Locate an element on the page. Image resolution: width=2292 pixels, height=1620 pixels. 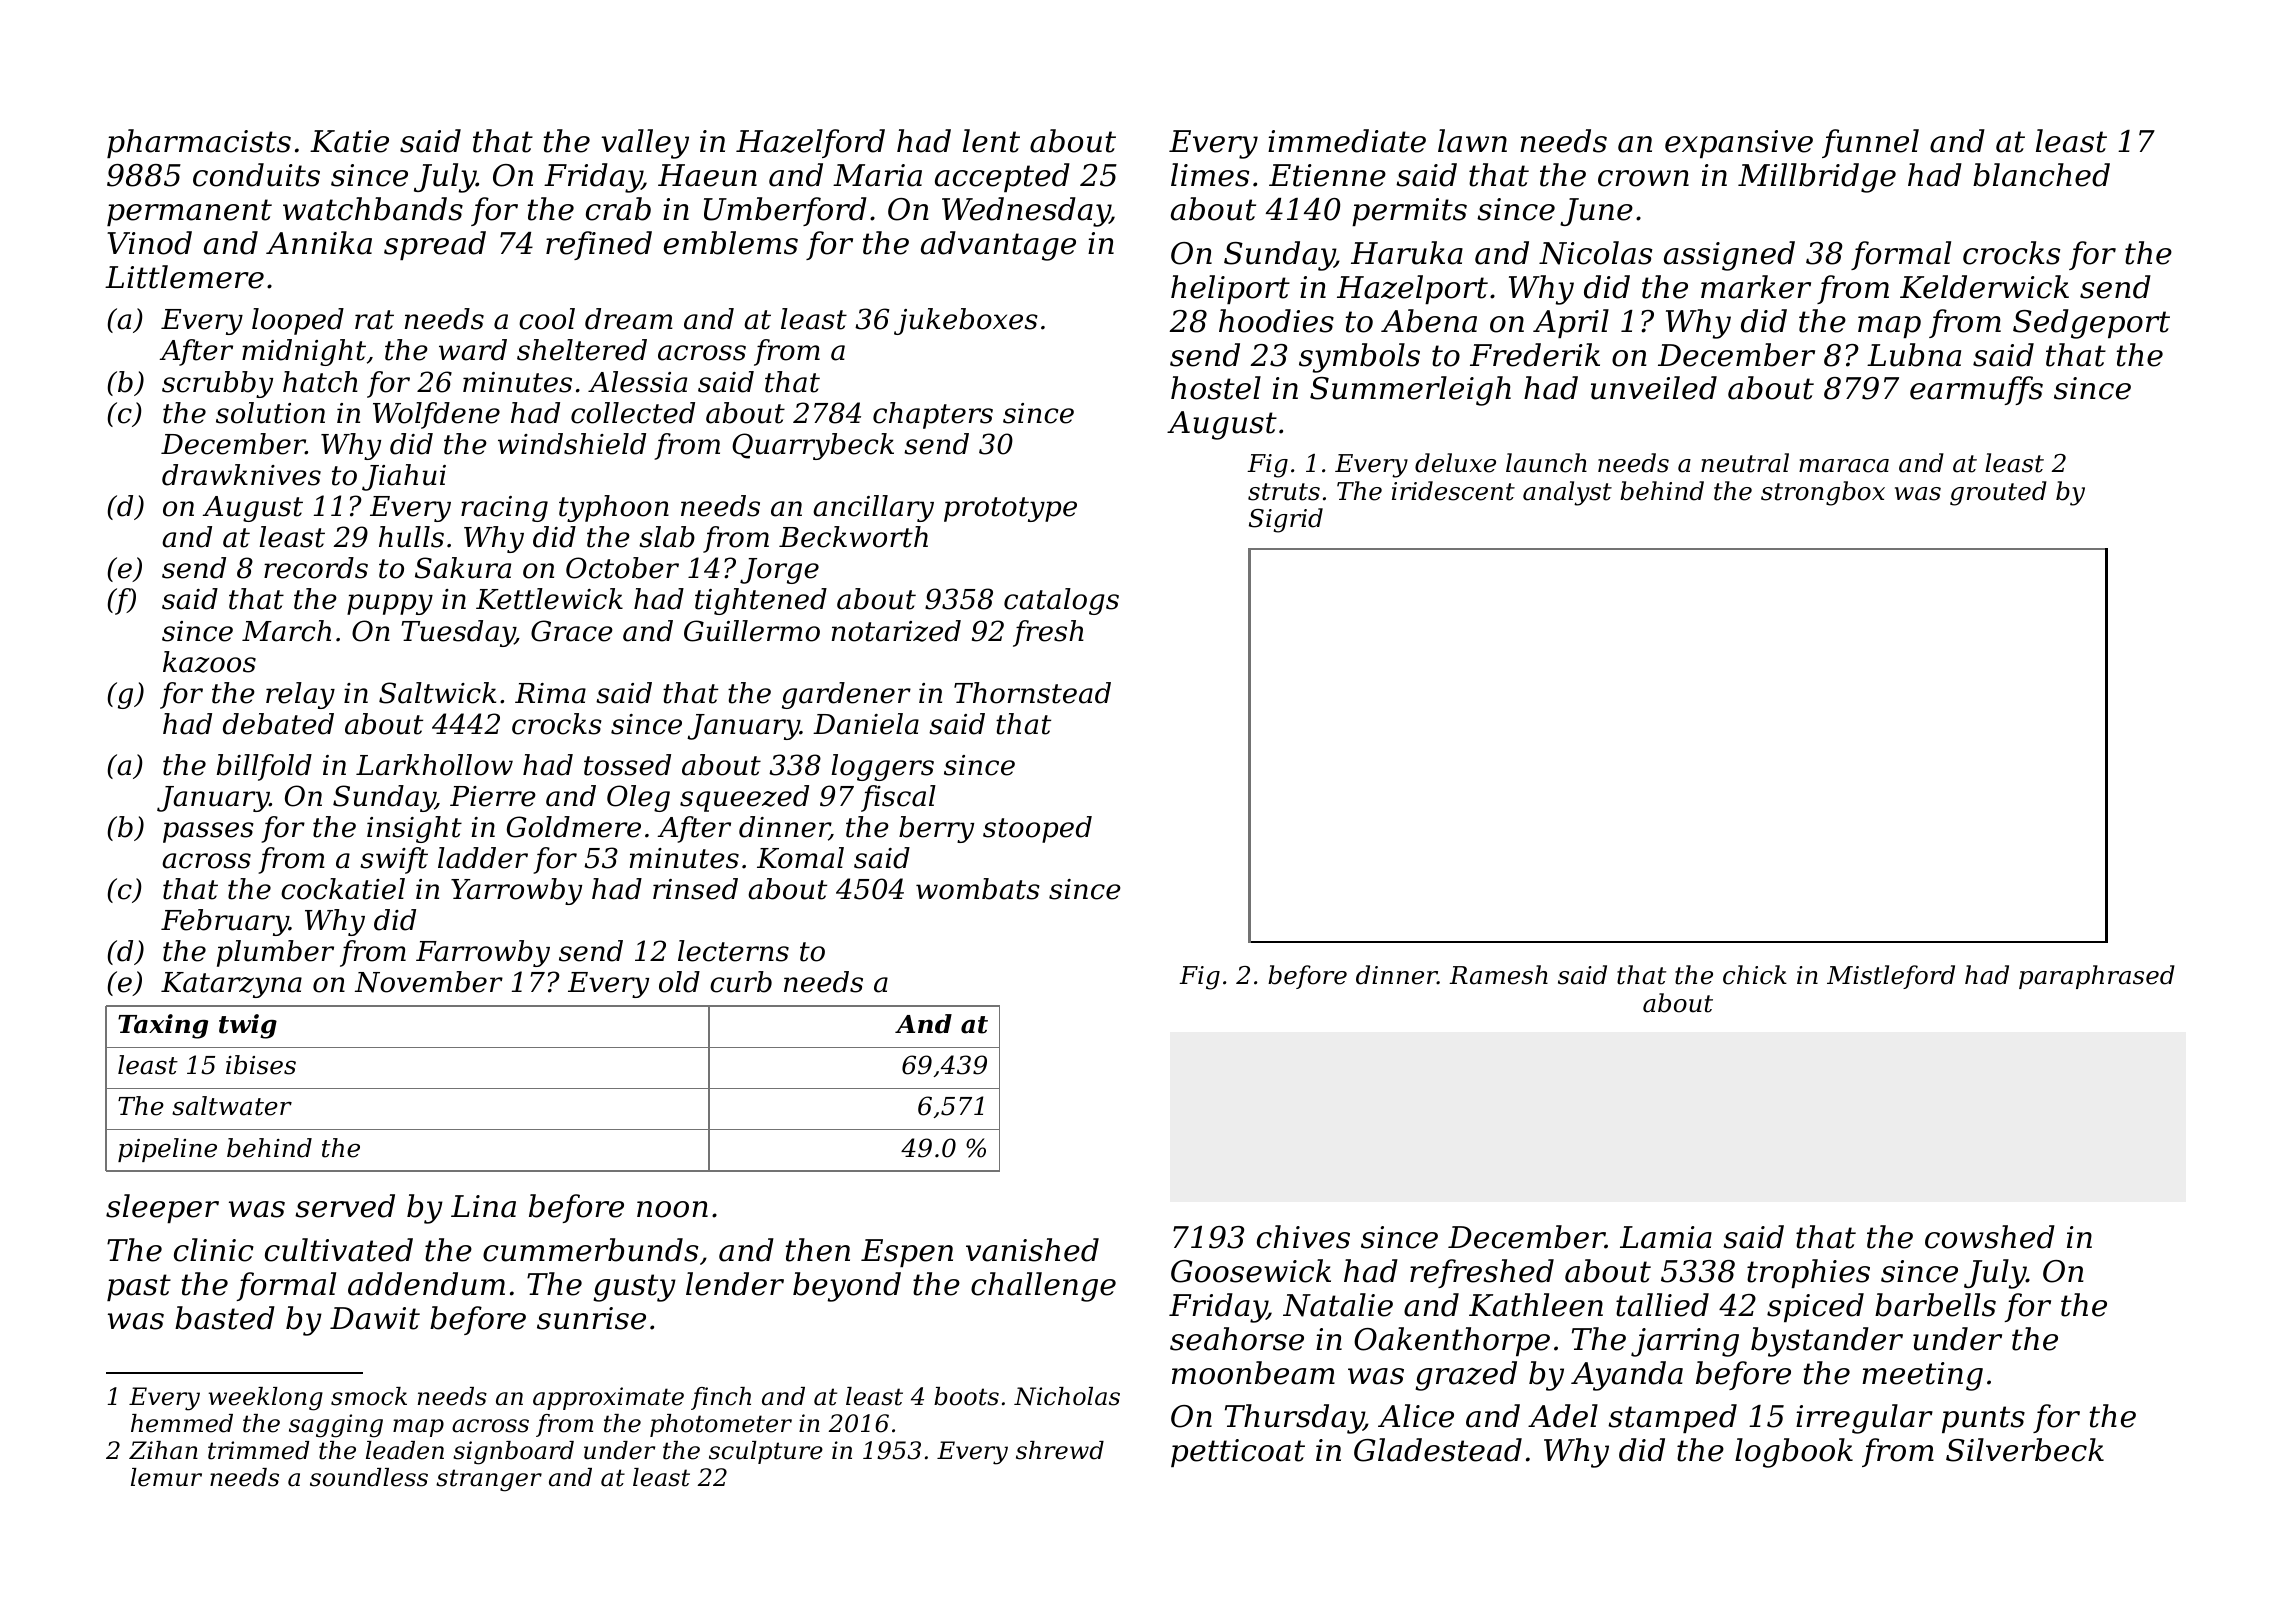
racing is located at coordinates (504, 509).
